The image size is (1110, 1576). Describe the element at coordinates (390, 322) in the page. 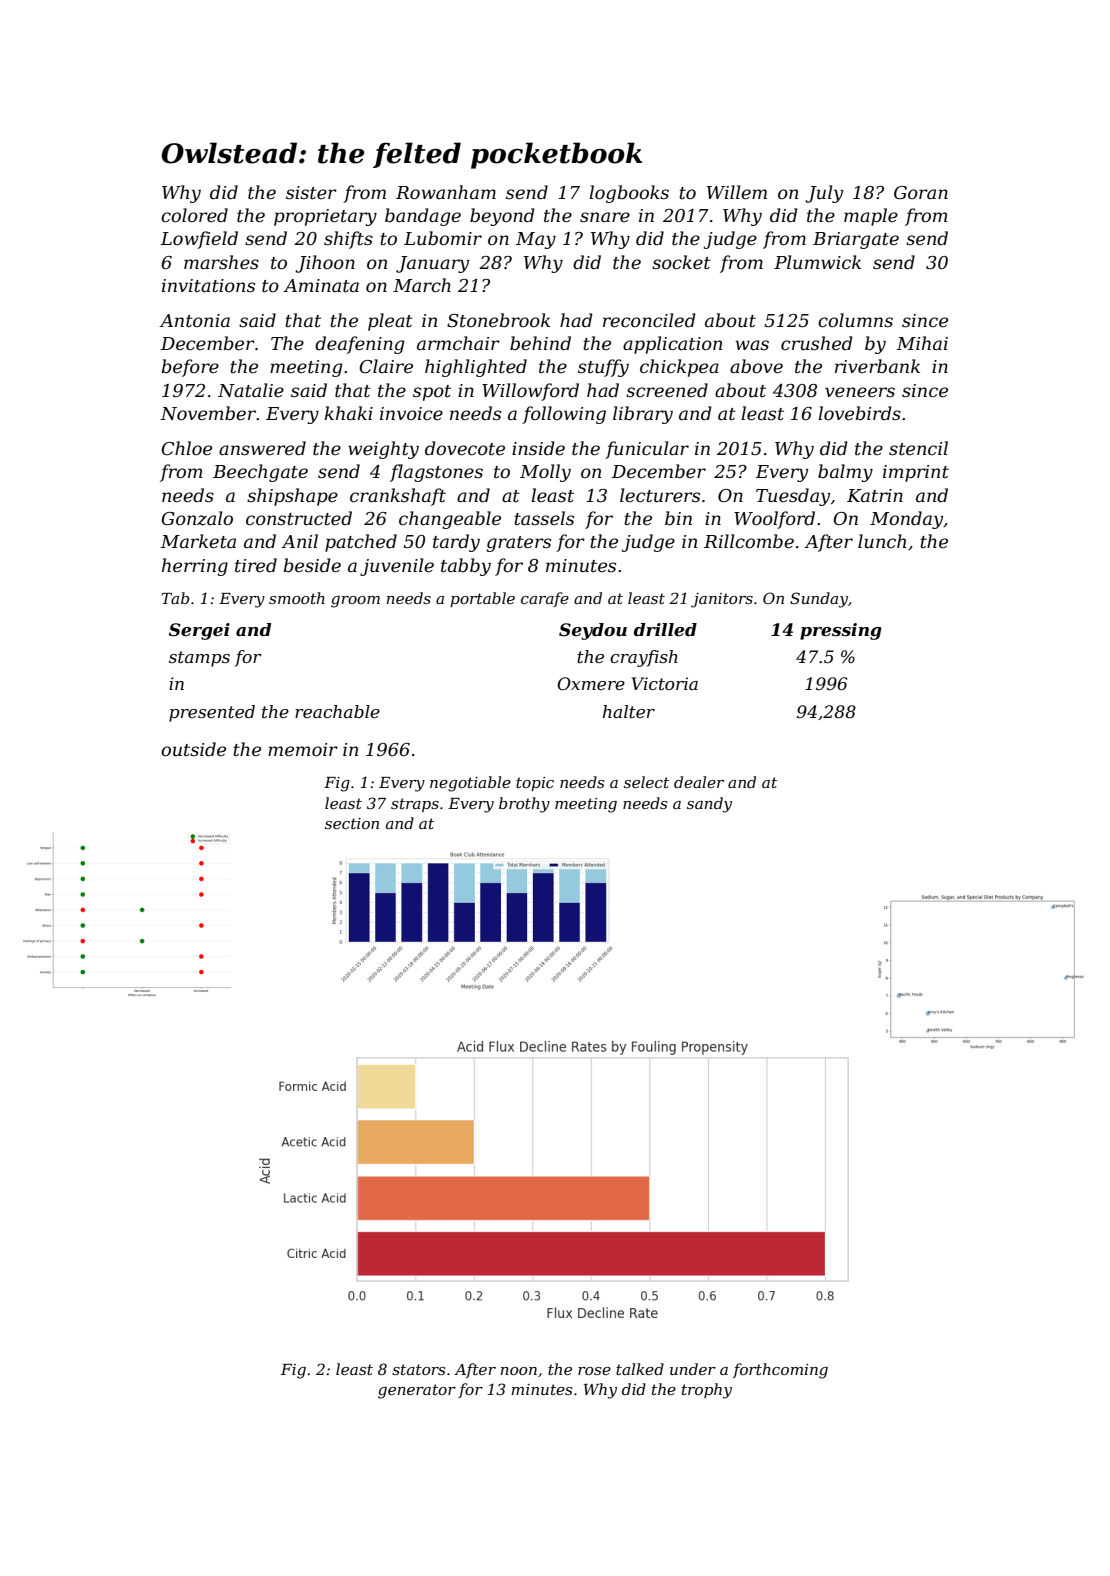

I see `pleat` at that location.
